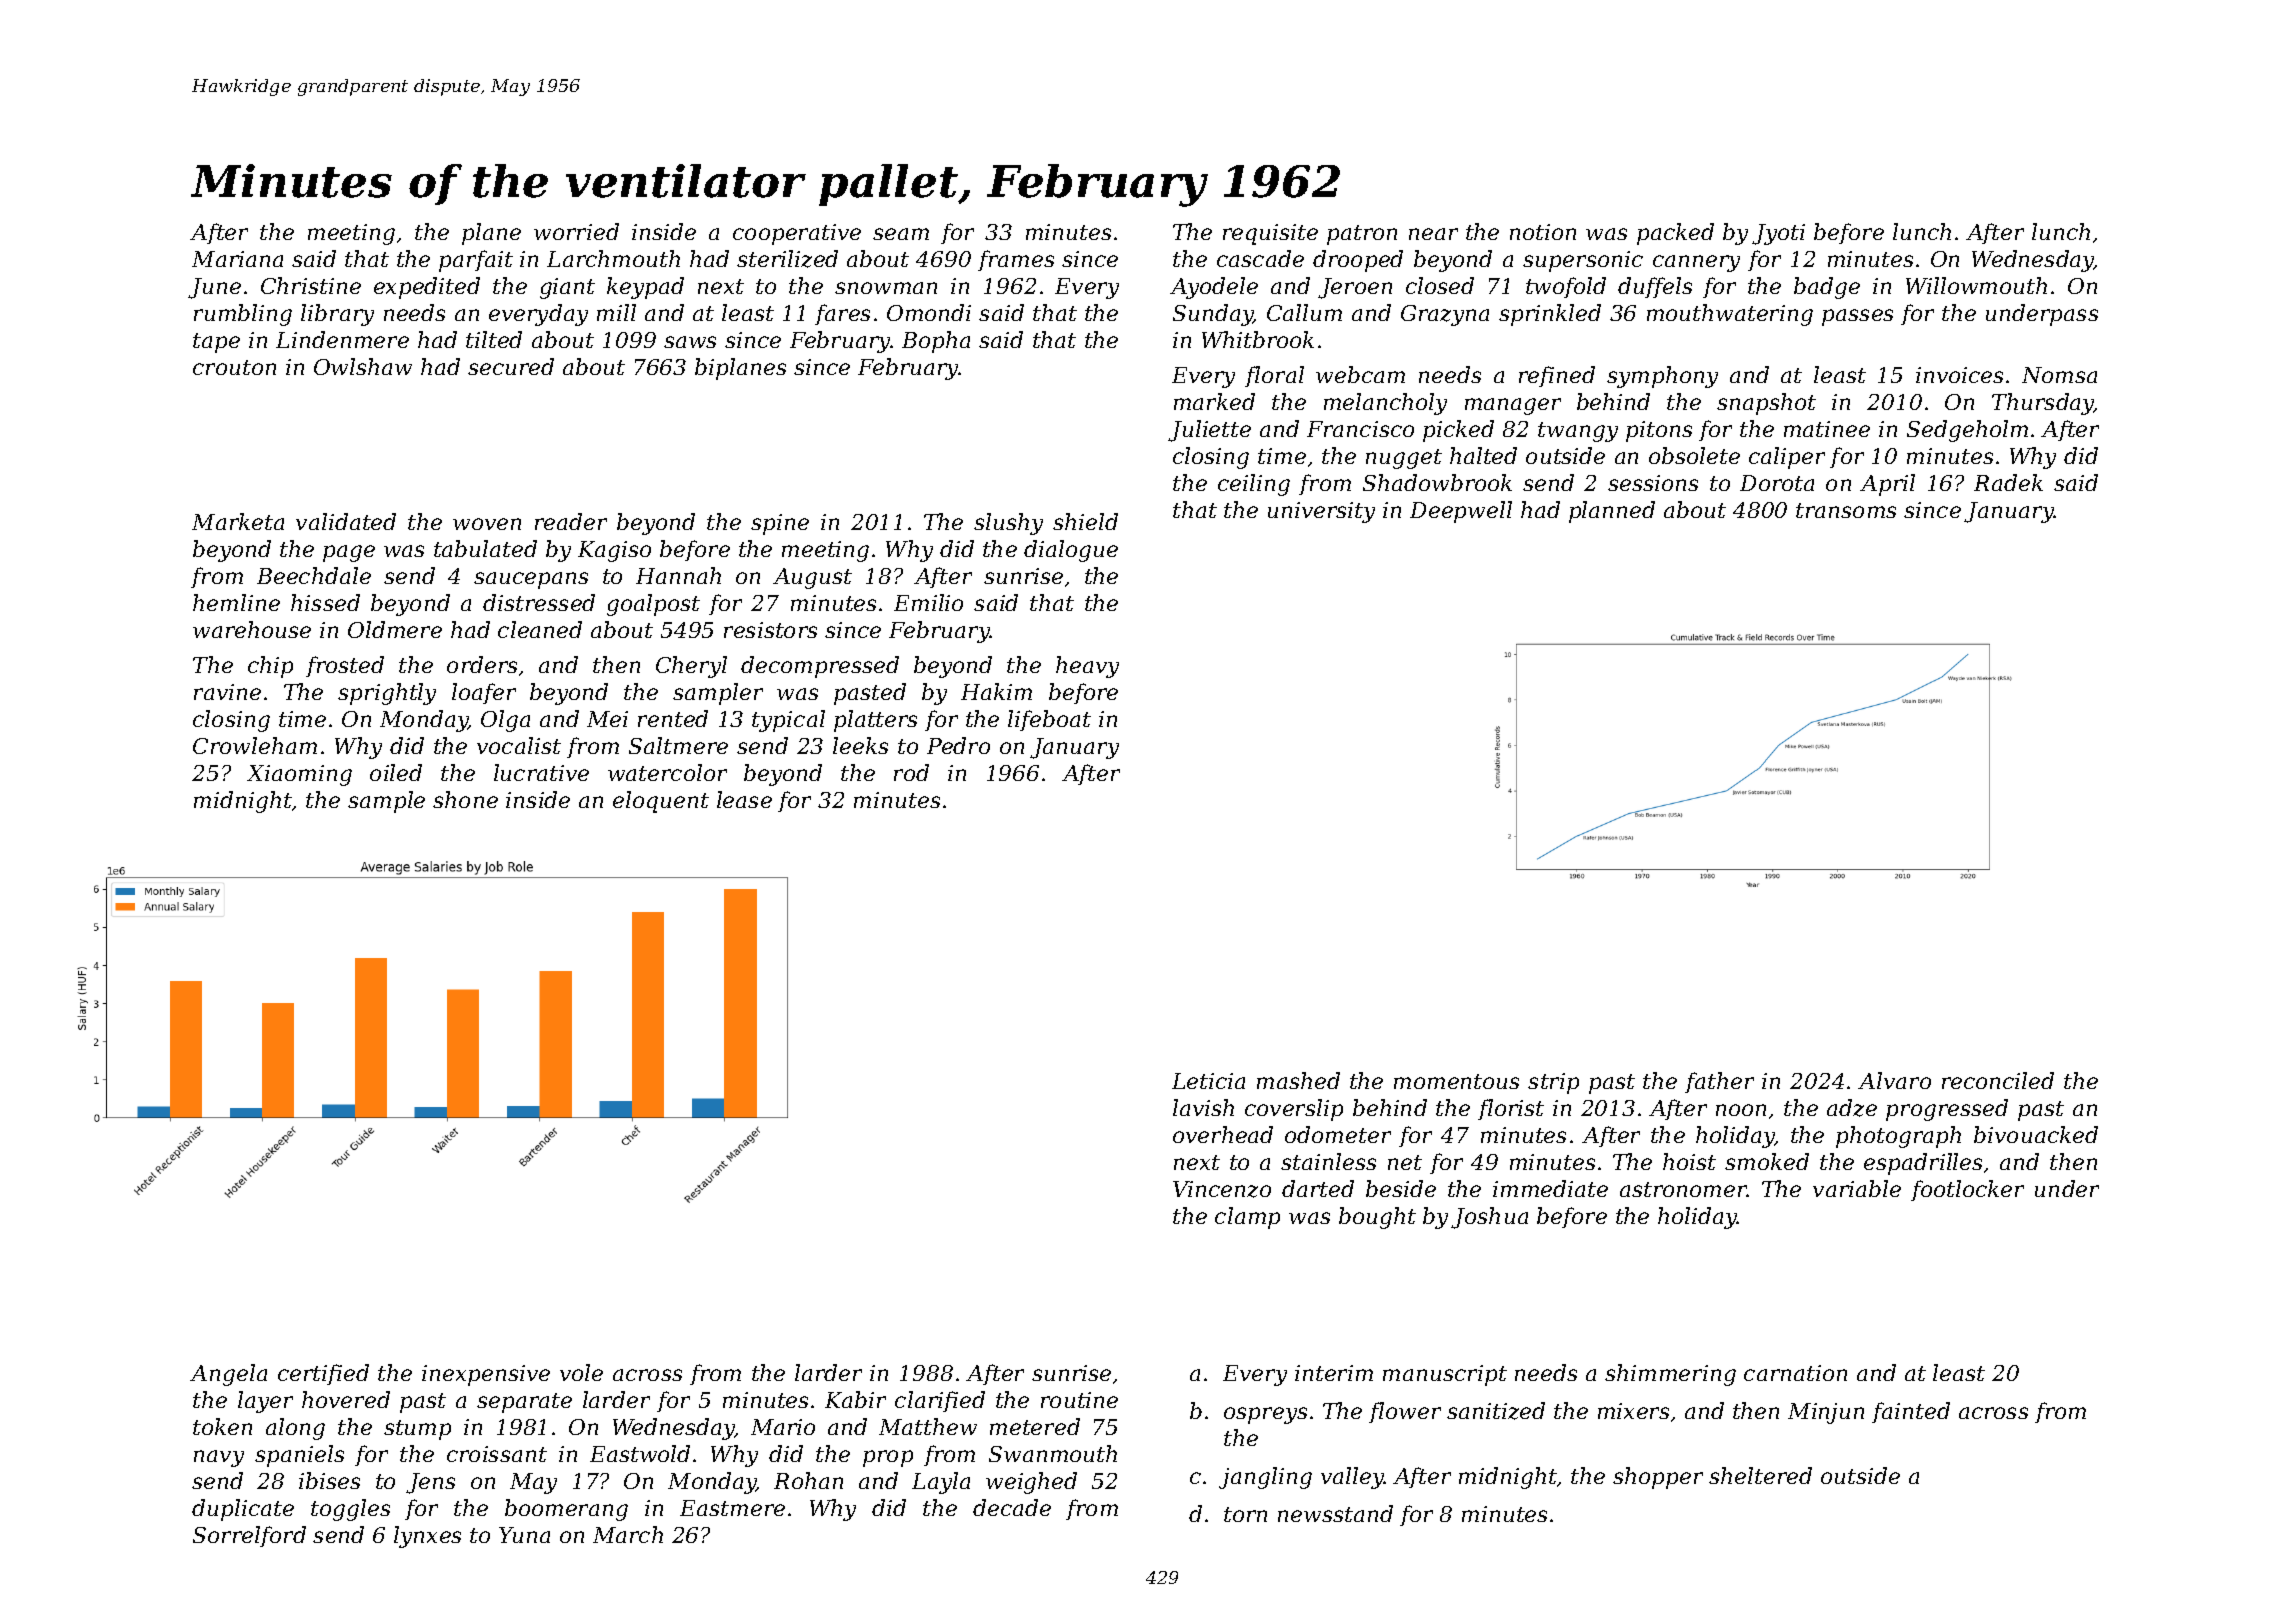 The image size is (2292, 1620). I want to click on reader, so click(571, 521).
